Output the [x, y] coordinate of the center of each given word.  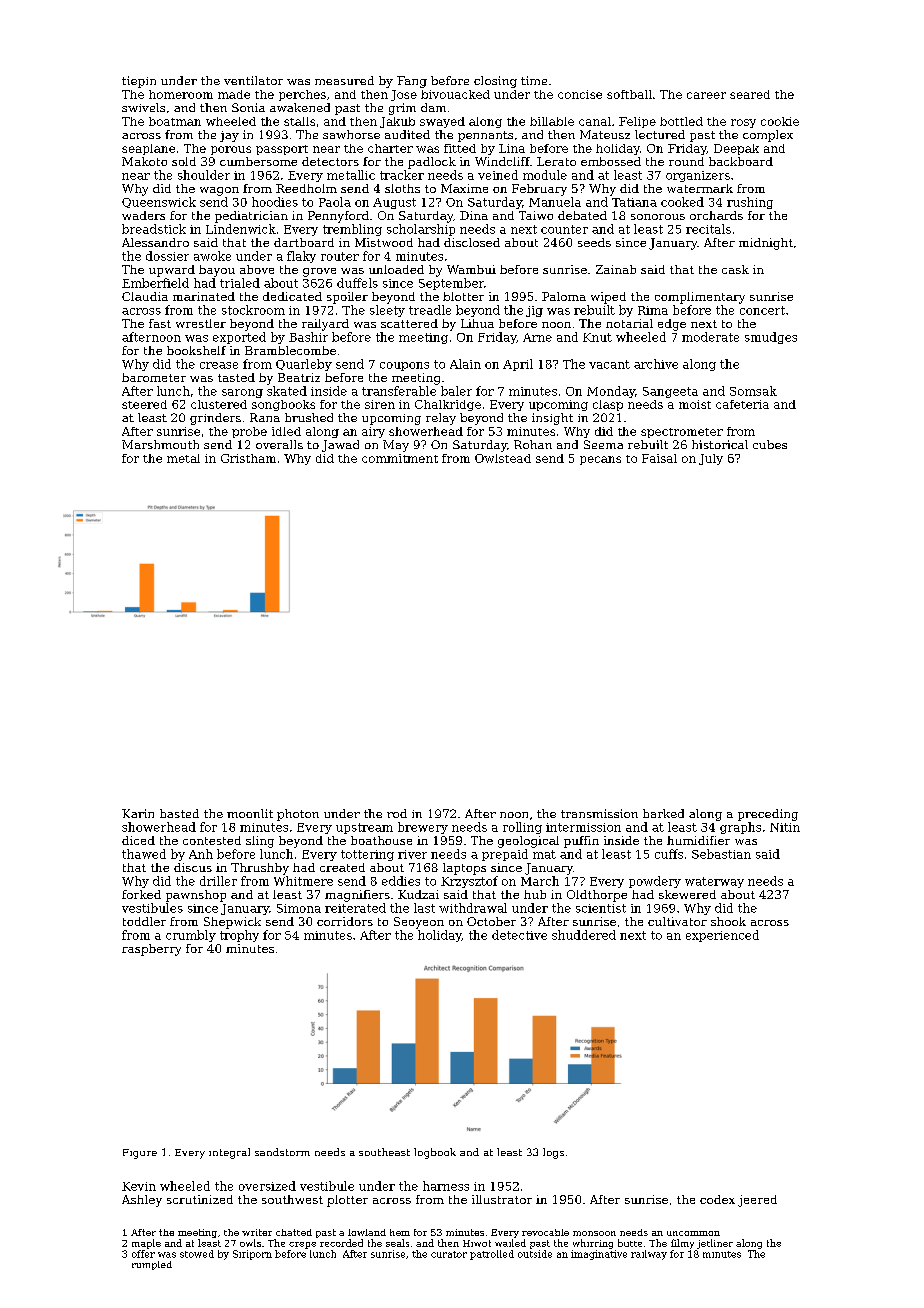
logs [553, 1153]
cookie [780, 121]
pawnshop [196, 896]
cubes [770, 444]
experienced [722, 936]
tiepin [139, 82]
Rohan [533, 444]
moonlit [250, 813]
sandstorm [282, 1152]
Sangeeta [670, 392]
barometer [154, 377]
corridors [345, 921]
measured [344, 80]
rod [397, 813]
